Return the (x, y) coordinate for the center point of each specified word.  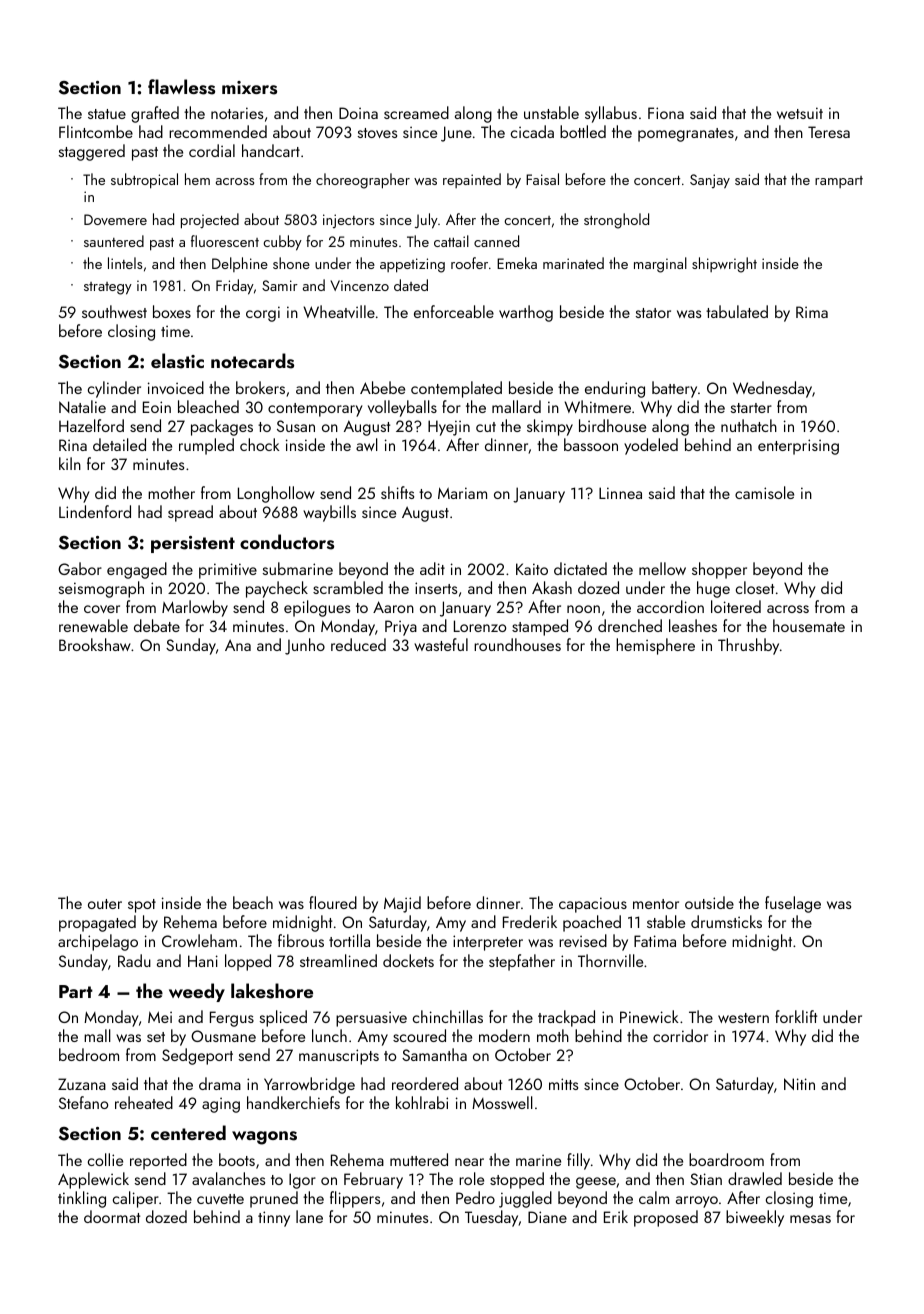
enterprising (798, 447)
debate (157, 625)
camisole (764, 492)
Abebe (382, 387)
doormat (112, 1216)
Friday (235, 287)
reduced (358, 644)
